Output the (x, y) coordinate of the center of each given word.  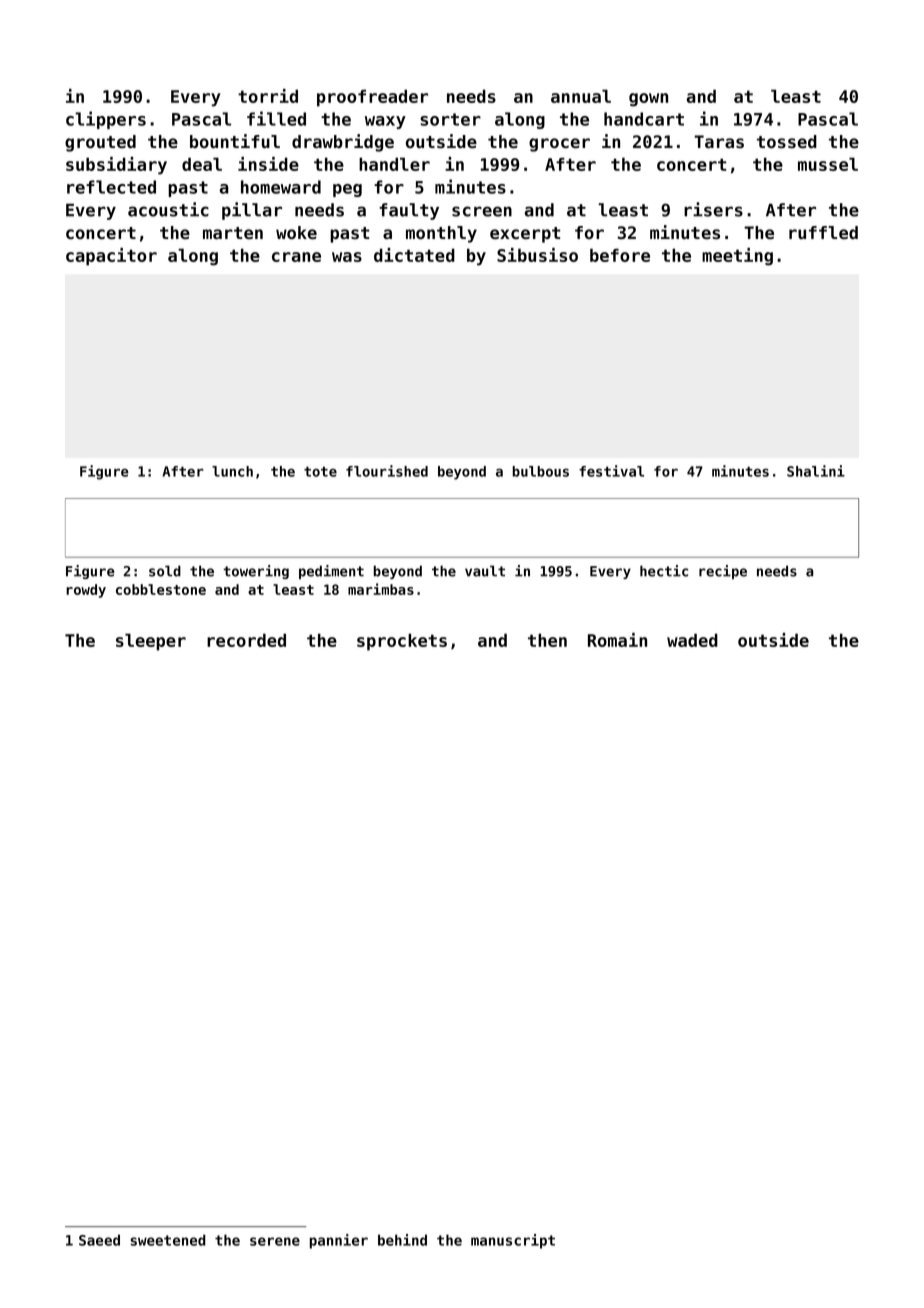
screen (482, 211)
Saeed (99, 1240)
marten (233, 233)
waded (692, 640)
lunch (232, 471)
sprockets (402, 642)
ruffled (823, 232)
